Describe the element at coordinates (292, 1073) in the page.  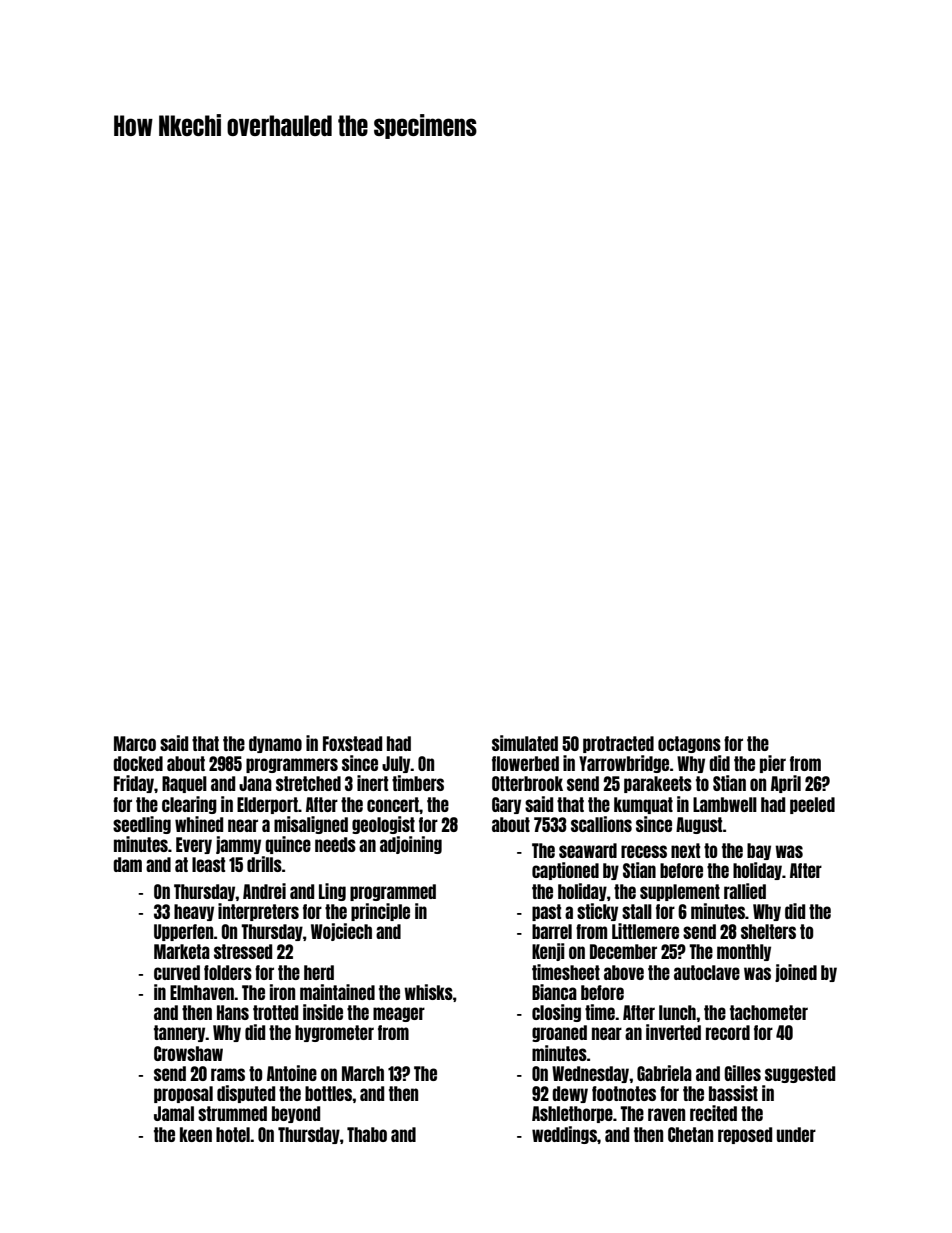
I see `Antoine` at that location.
